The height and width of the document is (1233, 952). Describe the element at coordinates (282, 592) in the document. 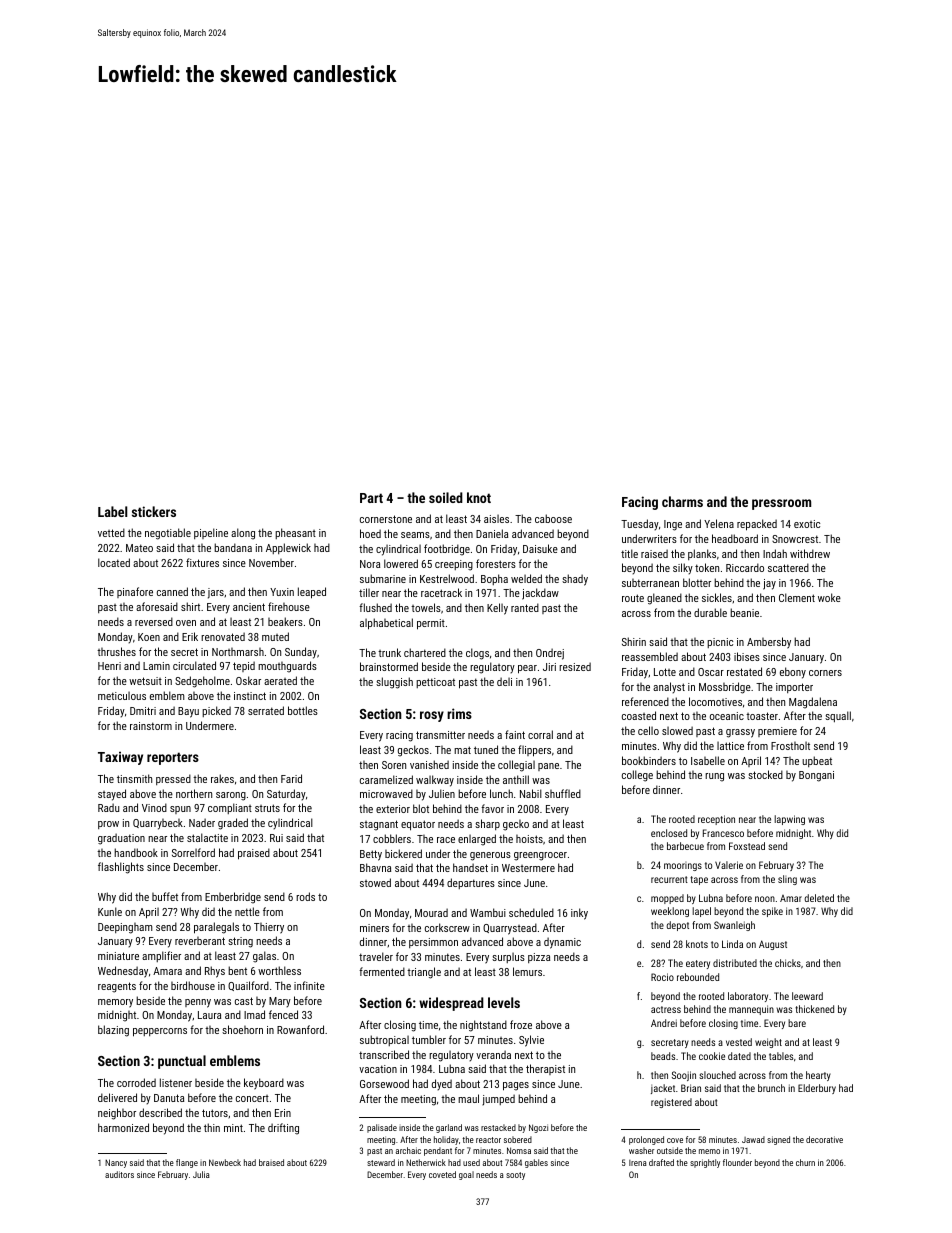

I see `Yuxin` at that location.
